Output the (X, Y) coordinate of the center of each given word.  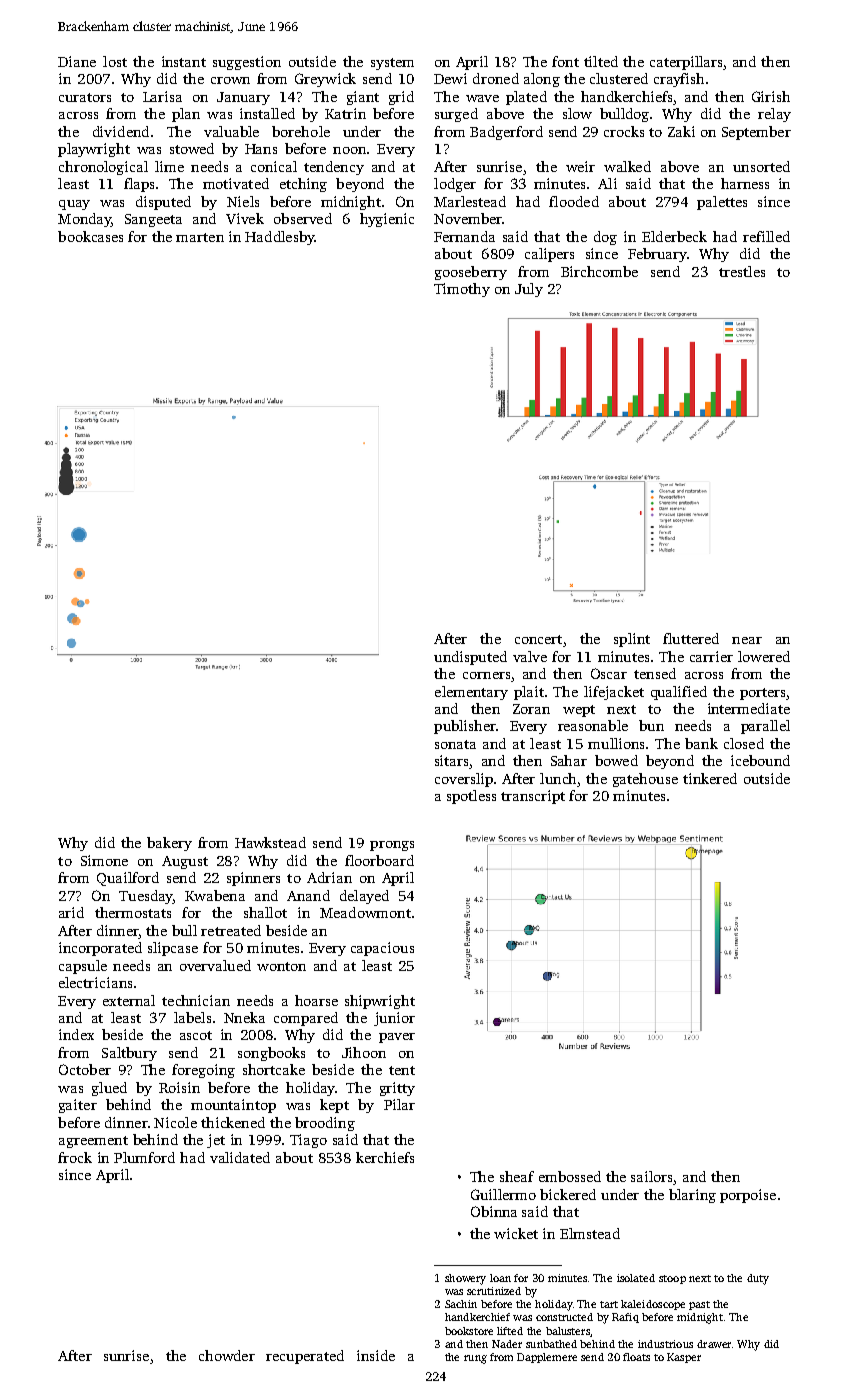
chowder (227, 1355)
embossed (570, 1176)
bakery (169, 844)
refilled (766, 236)
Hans (261, 149)
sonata (455, 744)
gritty (397, 1089)
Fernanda (464, 236)
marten (200, 237)
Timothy (462, 290)
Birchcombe (599, 271)
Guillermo (503, 1194)
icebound (760, 760)
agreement (93, 1142)
